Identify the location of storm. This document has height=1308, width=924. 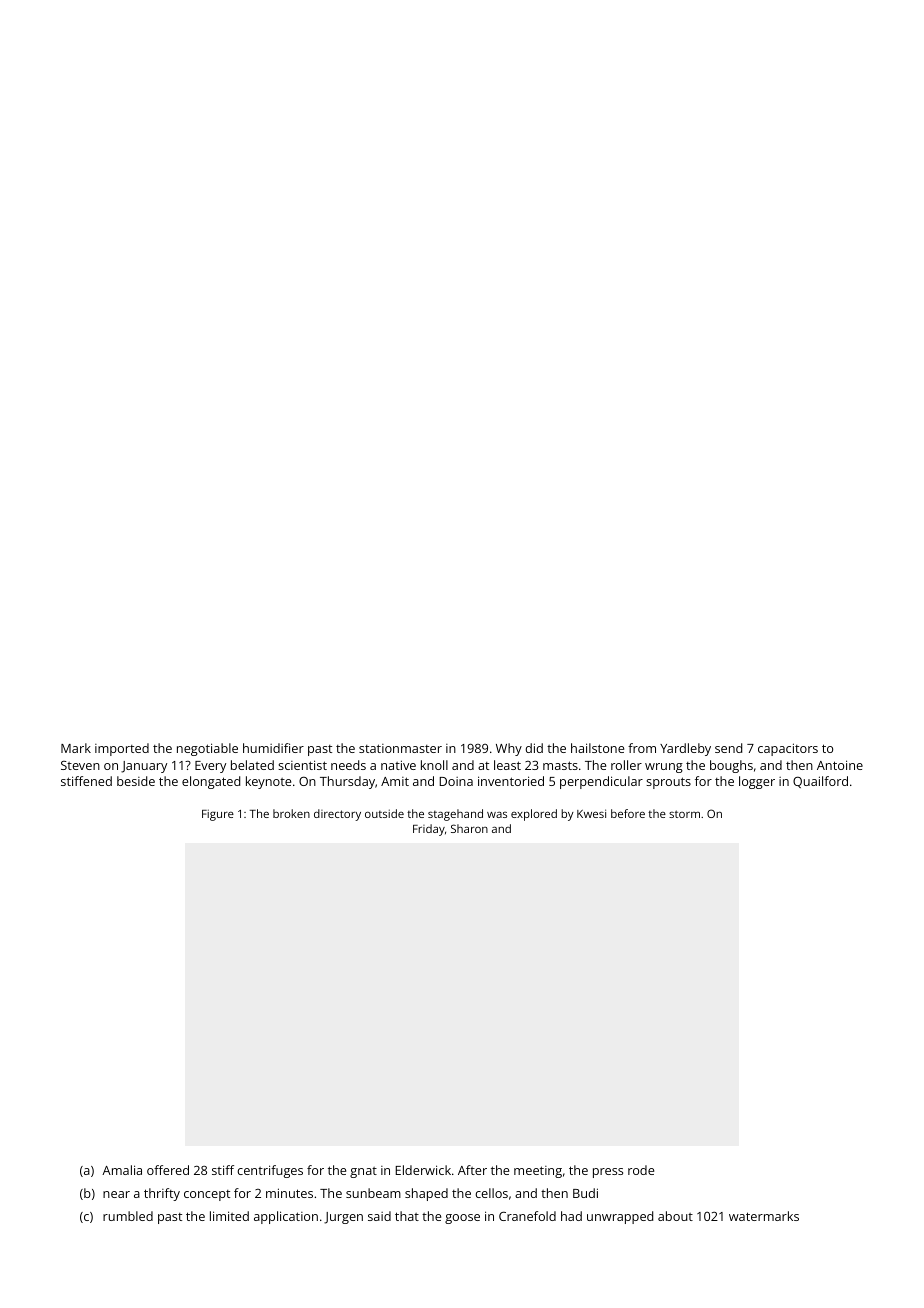
(684, 814).
